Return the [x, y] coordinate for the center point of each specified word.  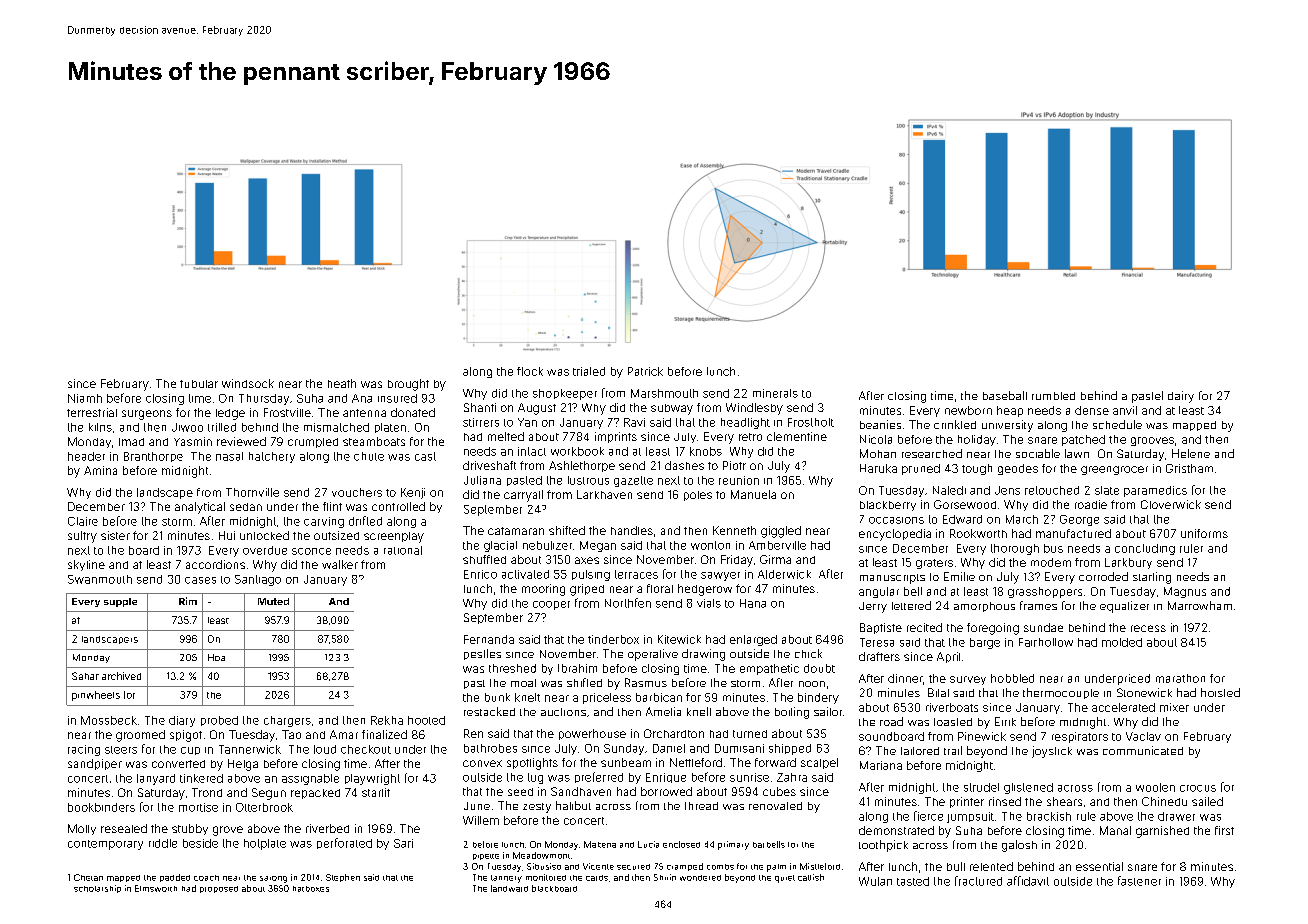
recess [1148, 628]
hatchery [272, 457]
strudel [981, 787]
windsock [248, 383]
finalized [384, 734]
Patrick [645, 371]
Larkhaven [604, 494]
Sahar [85, 676]
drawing [703, 655]
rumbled [1053, 396]
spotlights [532, 764]
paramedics [1155, 491]
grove [228, 831]
